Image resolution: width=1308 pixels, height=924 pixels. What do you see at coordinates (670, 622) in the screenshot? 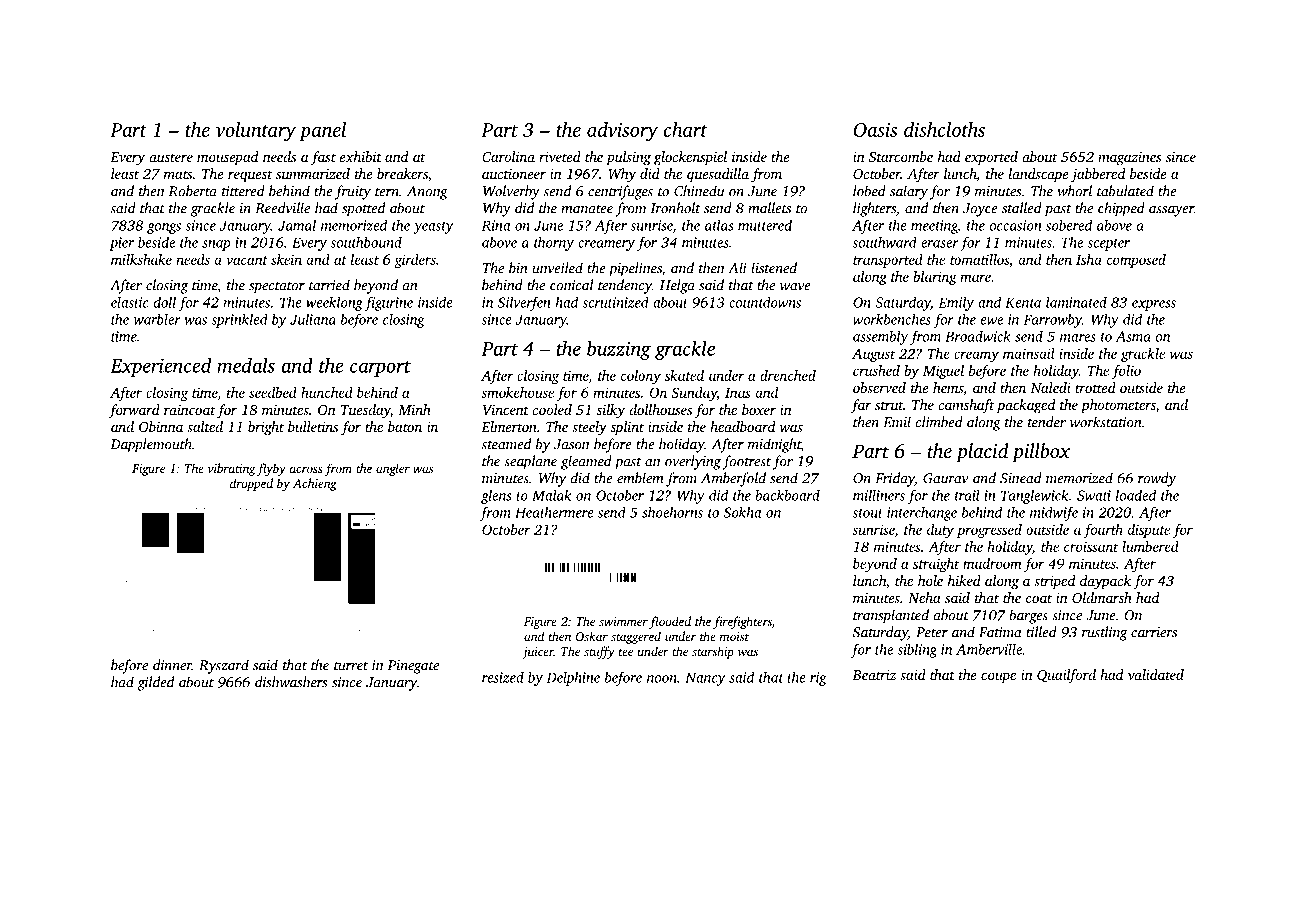
I see `flooded` at bounding box center [670, 622].
